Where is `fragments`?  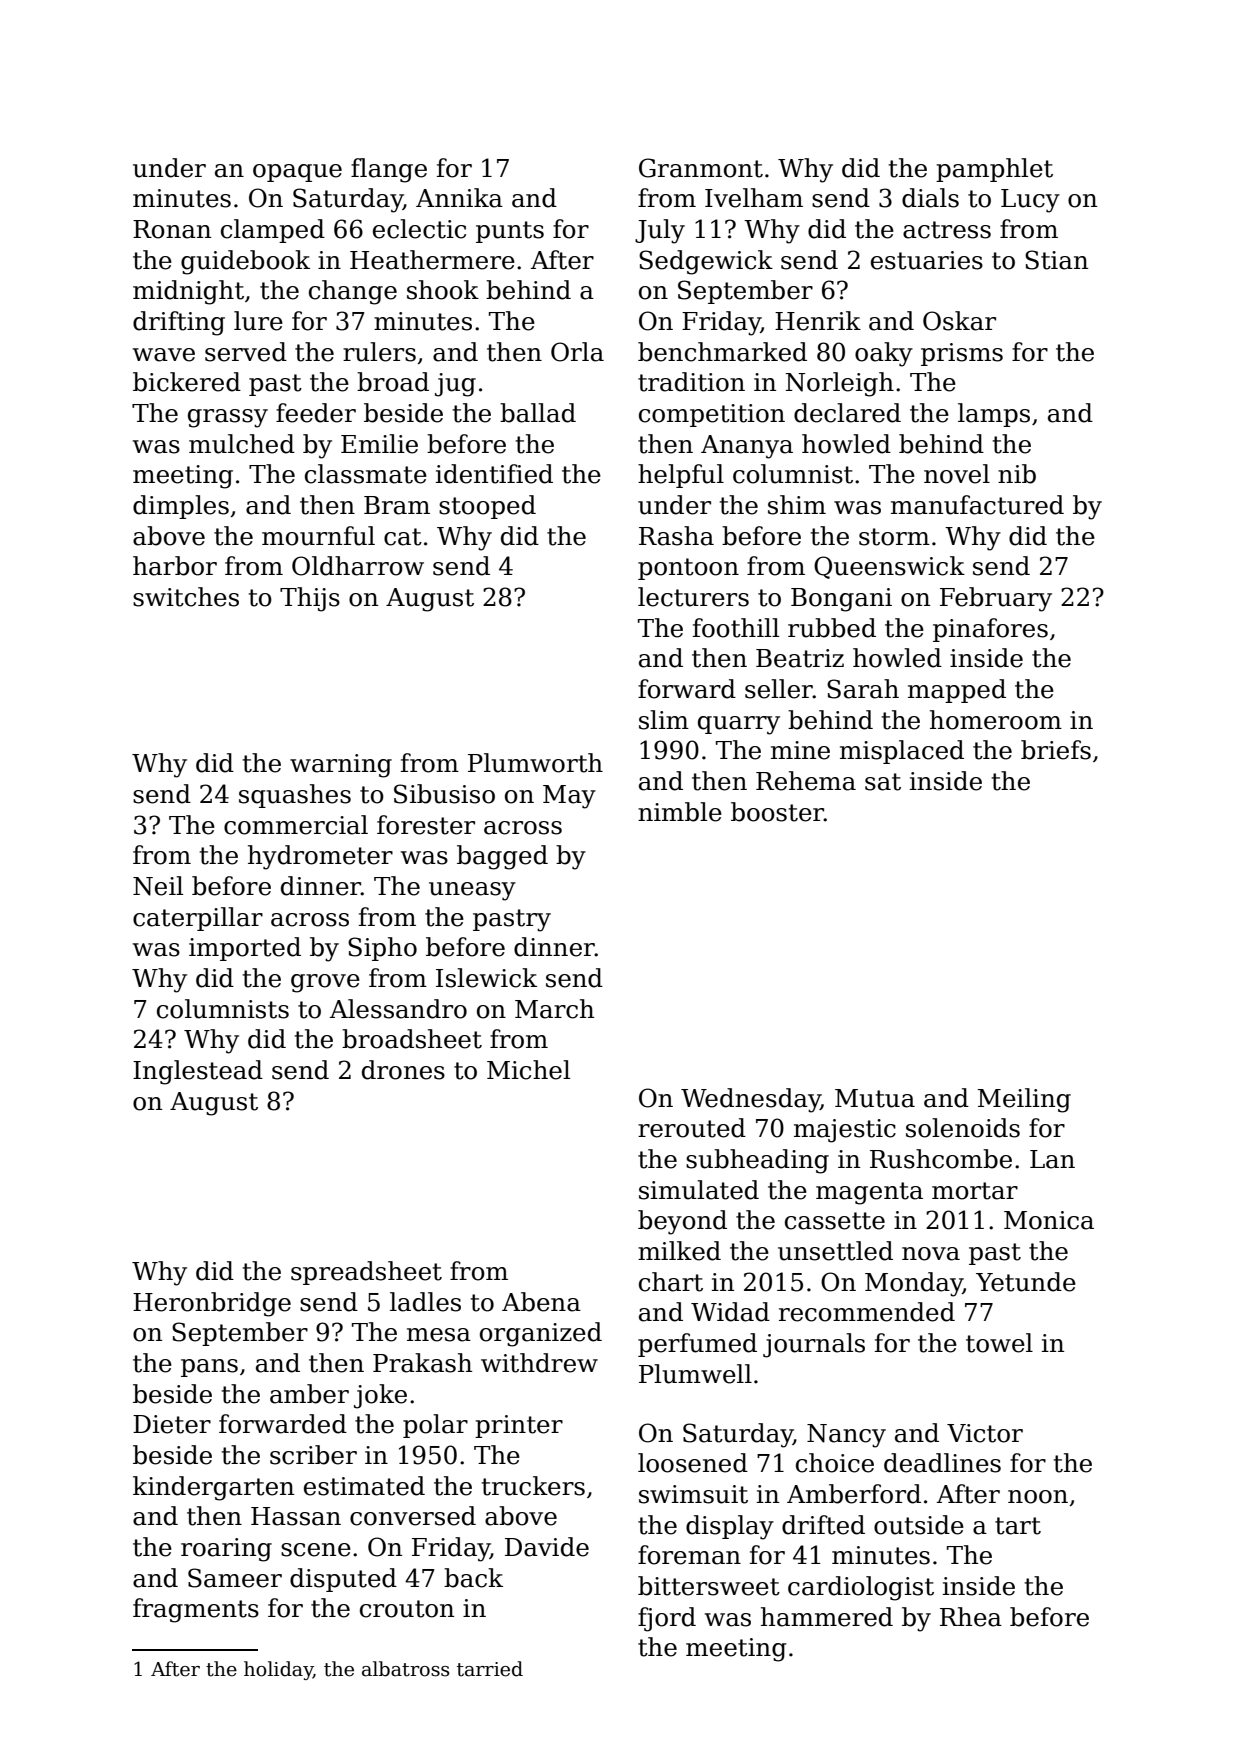
fragments is located at coordinates (196, 1610).
